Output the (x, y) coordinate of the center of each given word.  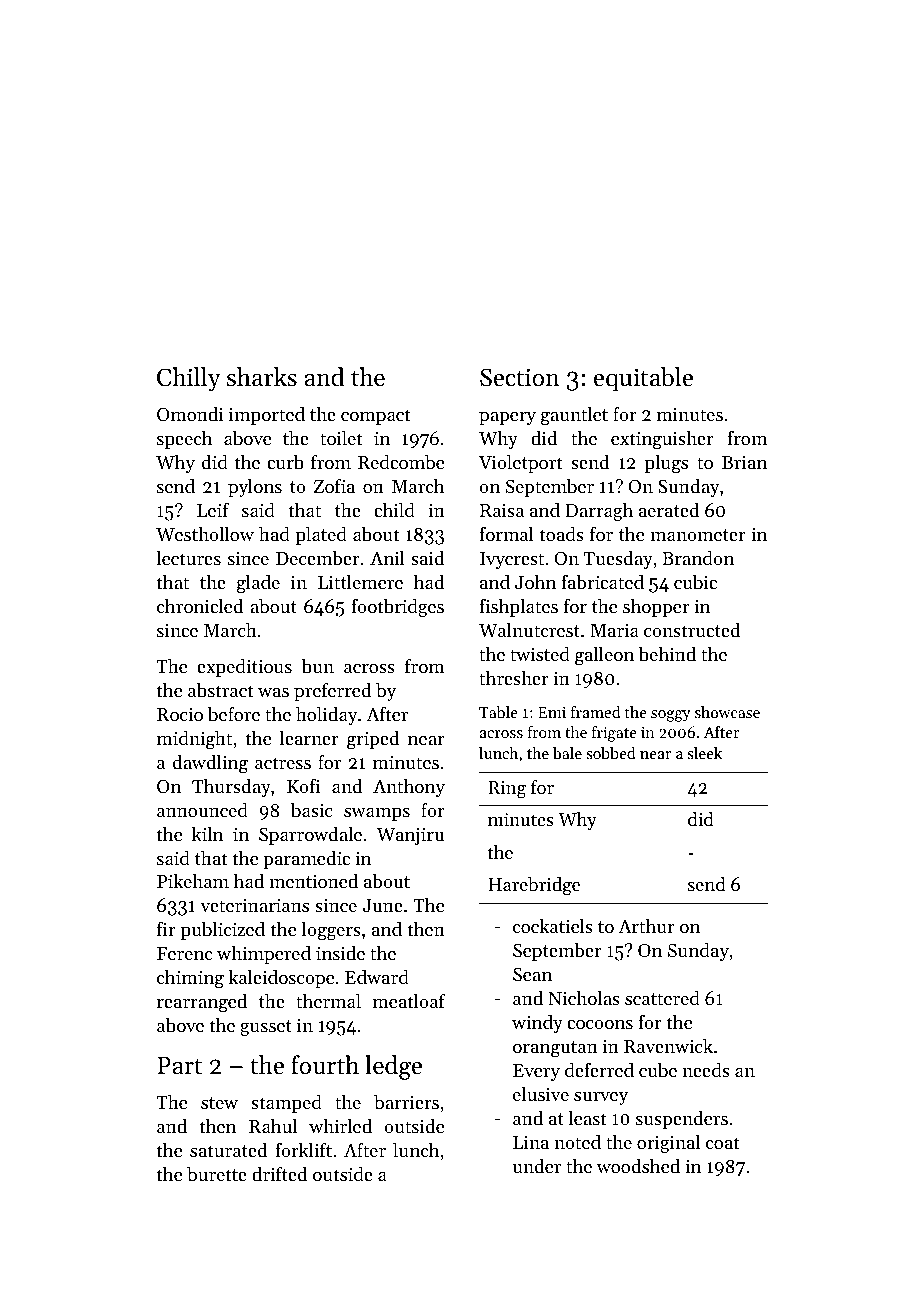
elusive (541, 1094)
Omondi (190, 414)
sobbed (611, 753)
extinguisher (662, 440)
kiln (207, 834)
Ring (507, 790)
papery (507, 418)
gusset (266, 1028)
